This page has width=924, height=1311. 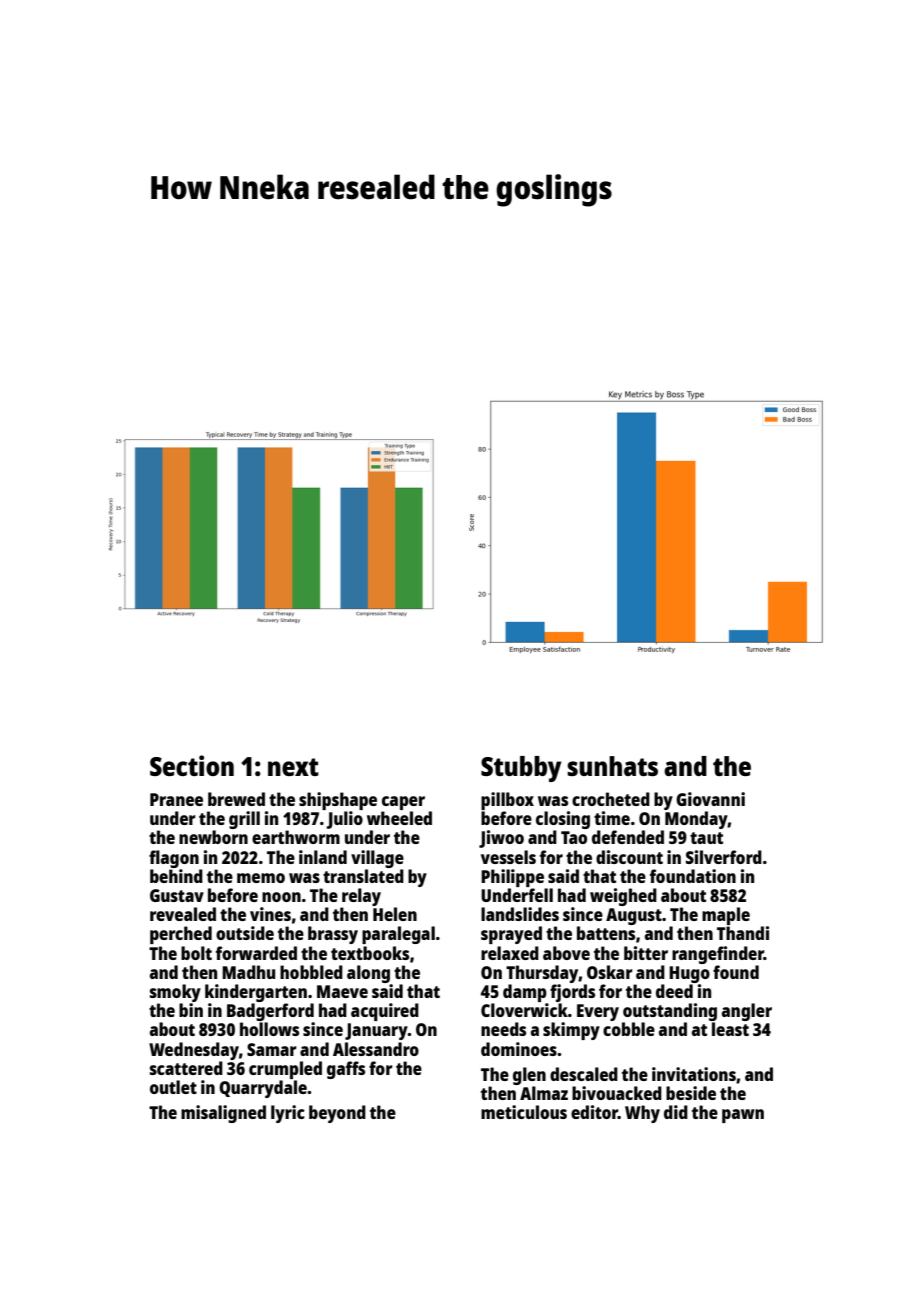 I want to click on meticulous, so click(x=524, y=1112).
